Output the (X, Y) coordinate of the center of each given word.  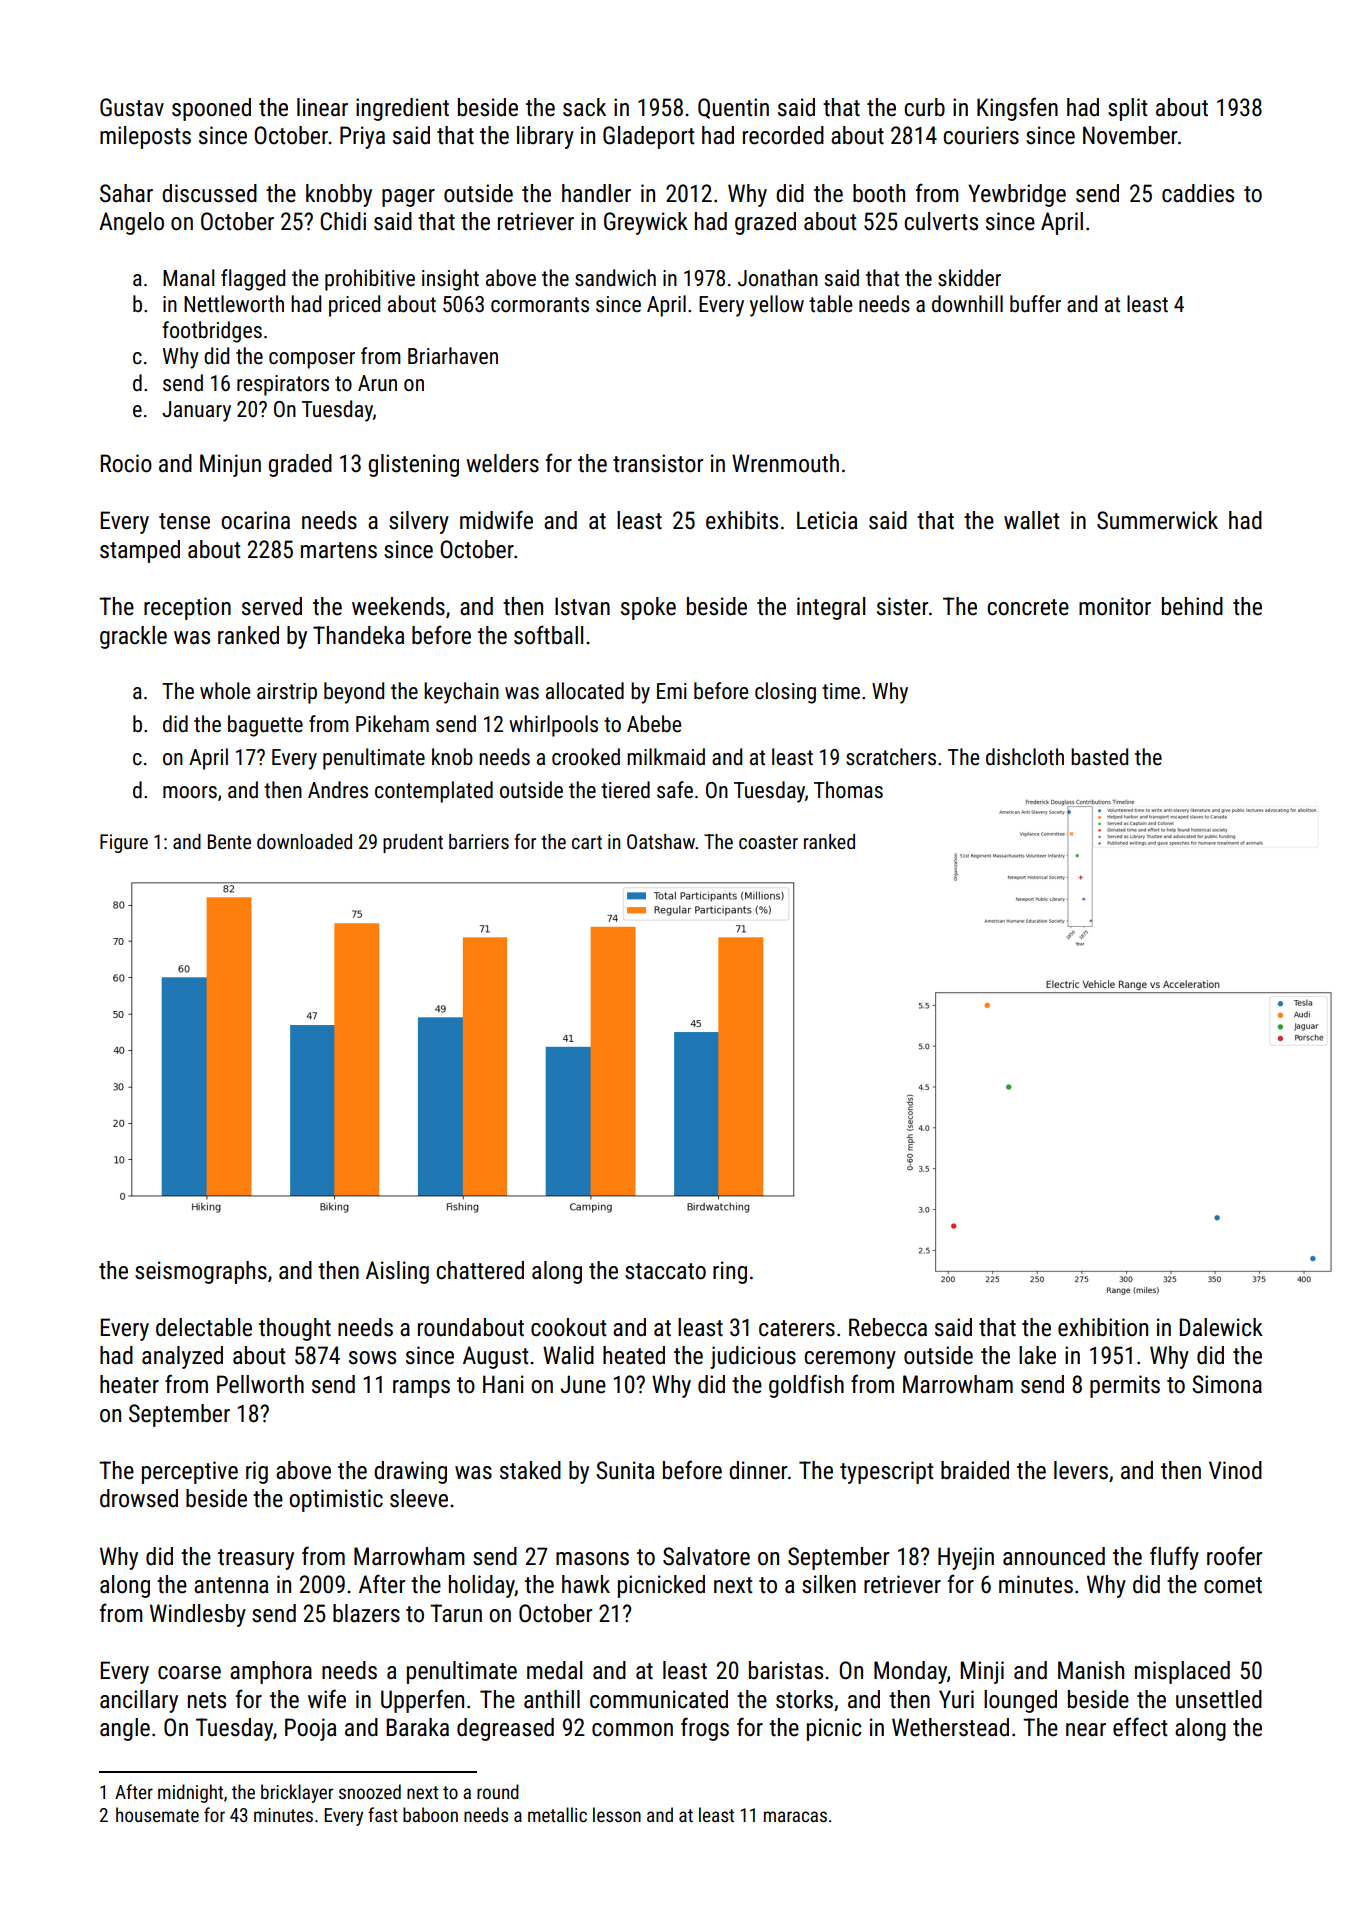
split (1128, 109)
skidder (969, 278)
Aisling (397, 1272)
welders (502, 463)
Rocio (126, 463)
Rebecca (888, 1327)
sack (584, 107)
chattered (480, 1270)
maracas (795, 1816)
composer (312, 360)
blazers (366, 1613)
